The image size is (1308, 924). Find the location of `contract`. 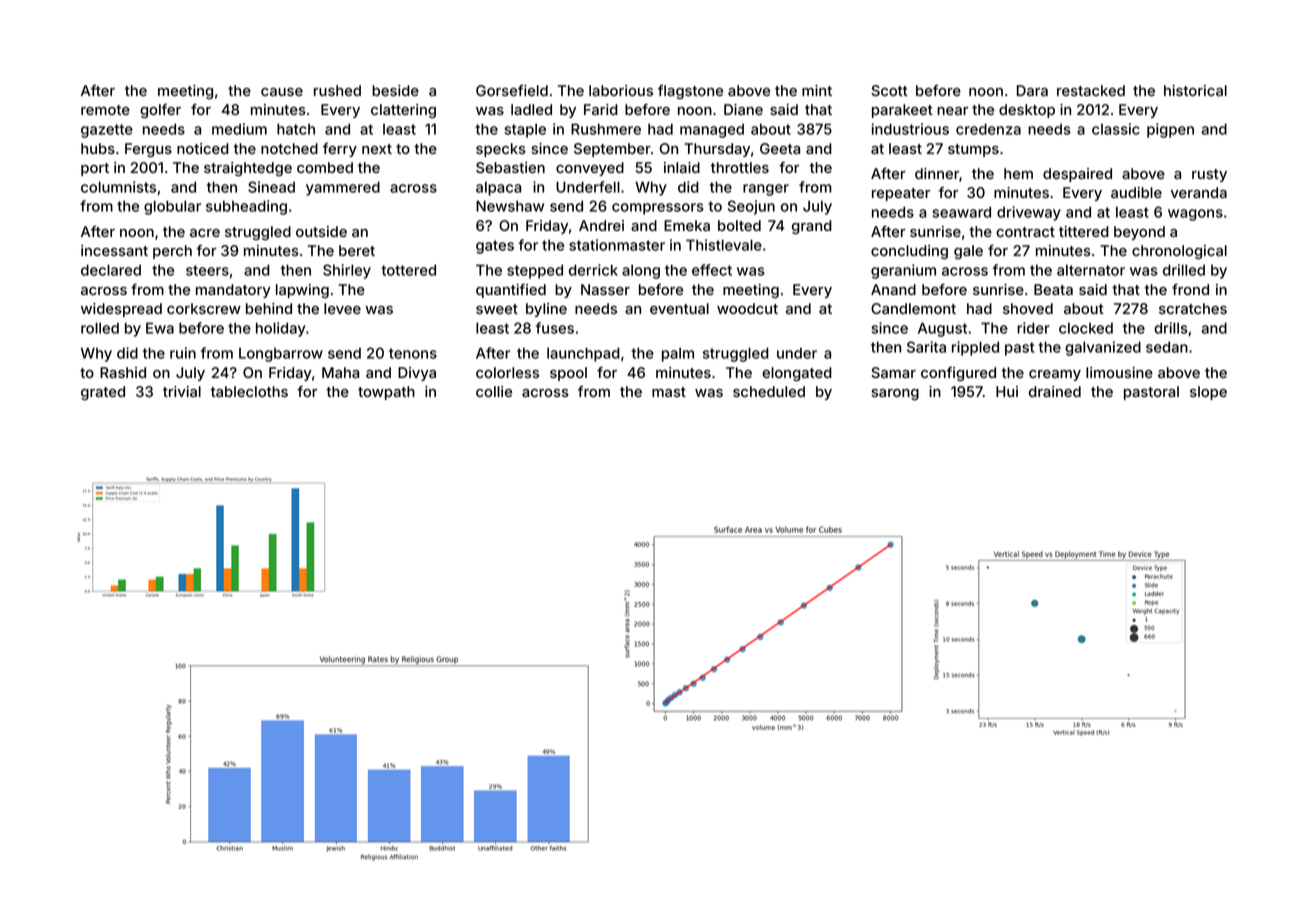

contract is located at coordinates (1025, 232).
